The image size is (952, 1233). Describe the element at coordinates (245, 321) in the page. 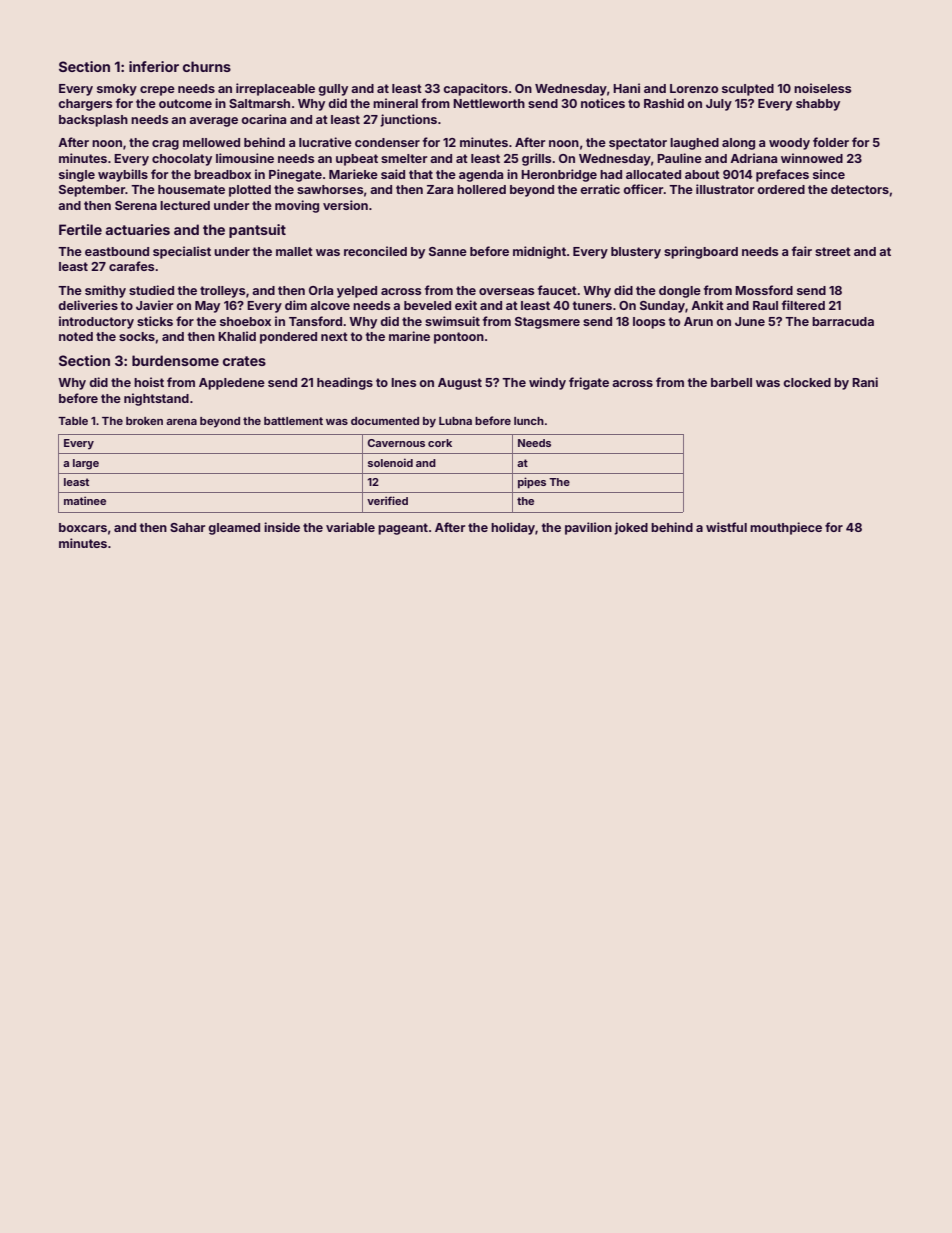

I see `shoebox` at that location.
